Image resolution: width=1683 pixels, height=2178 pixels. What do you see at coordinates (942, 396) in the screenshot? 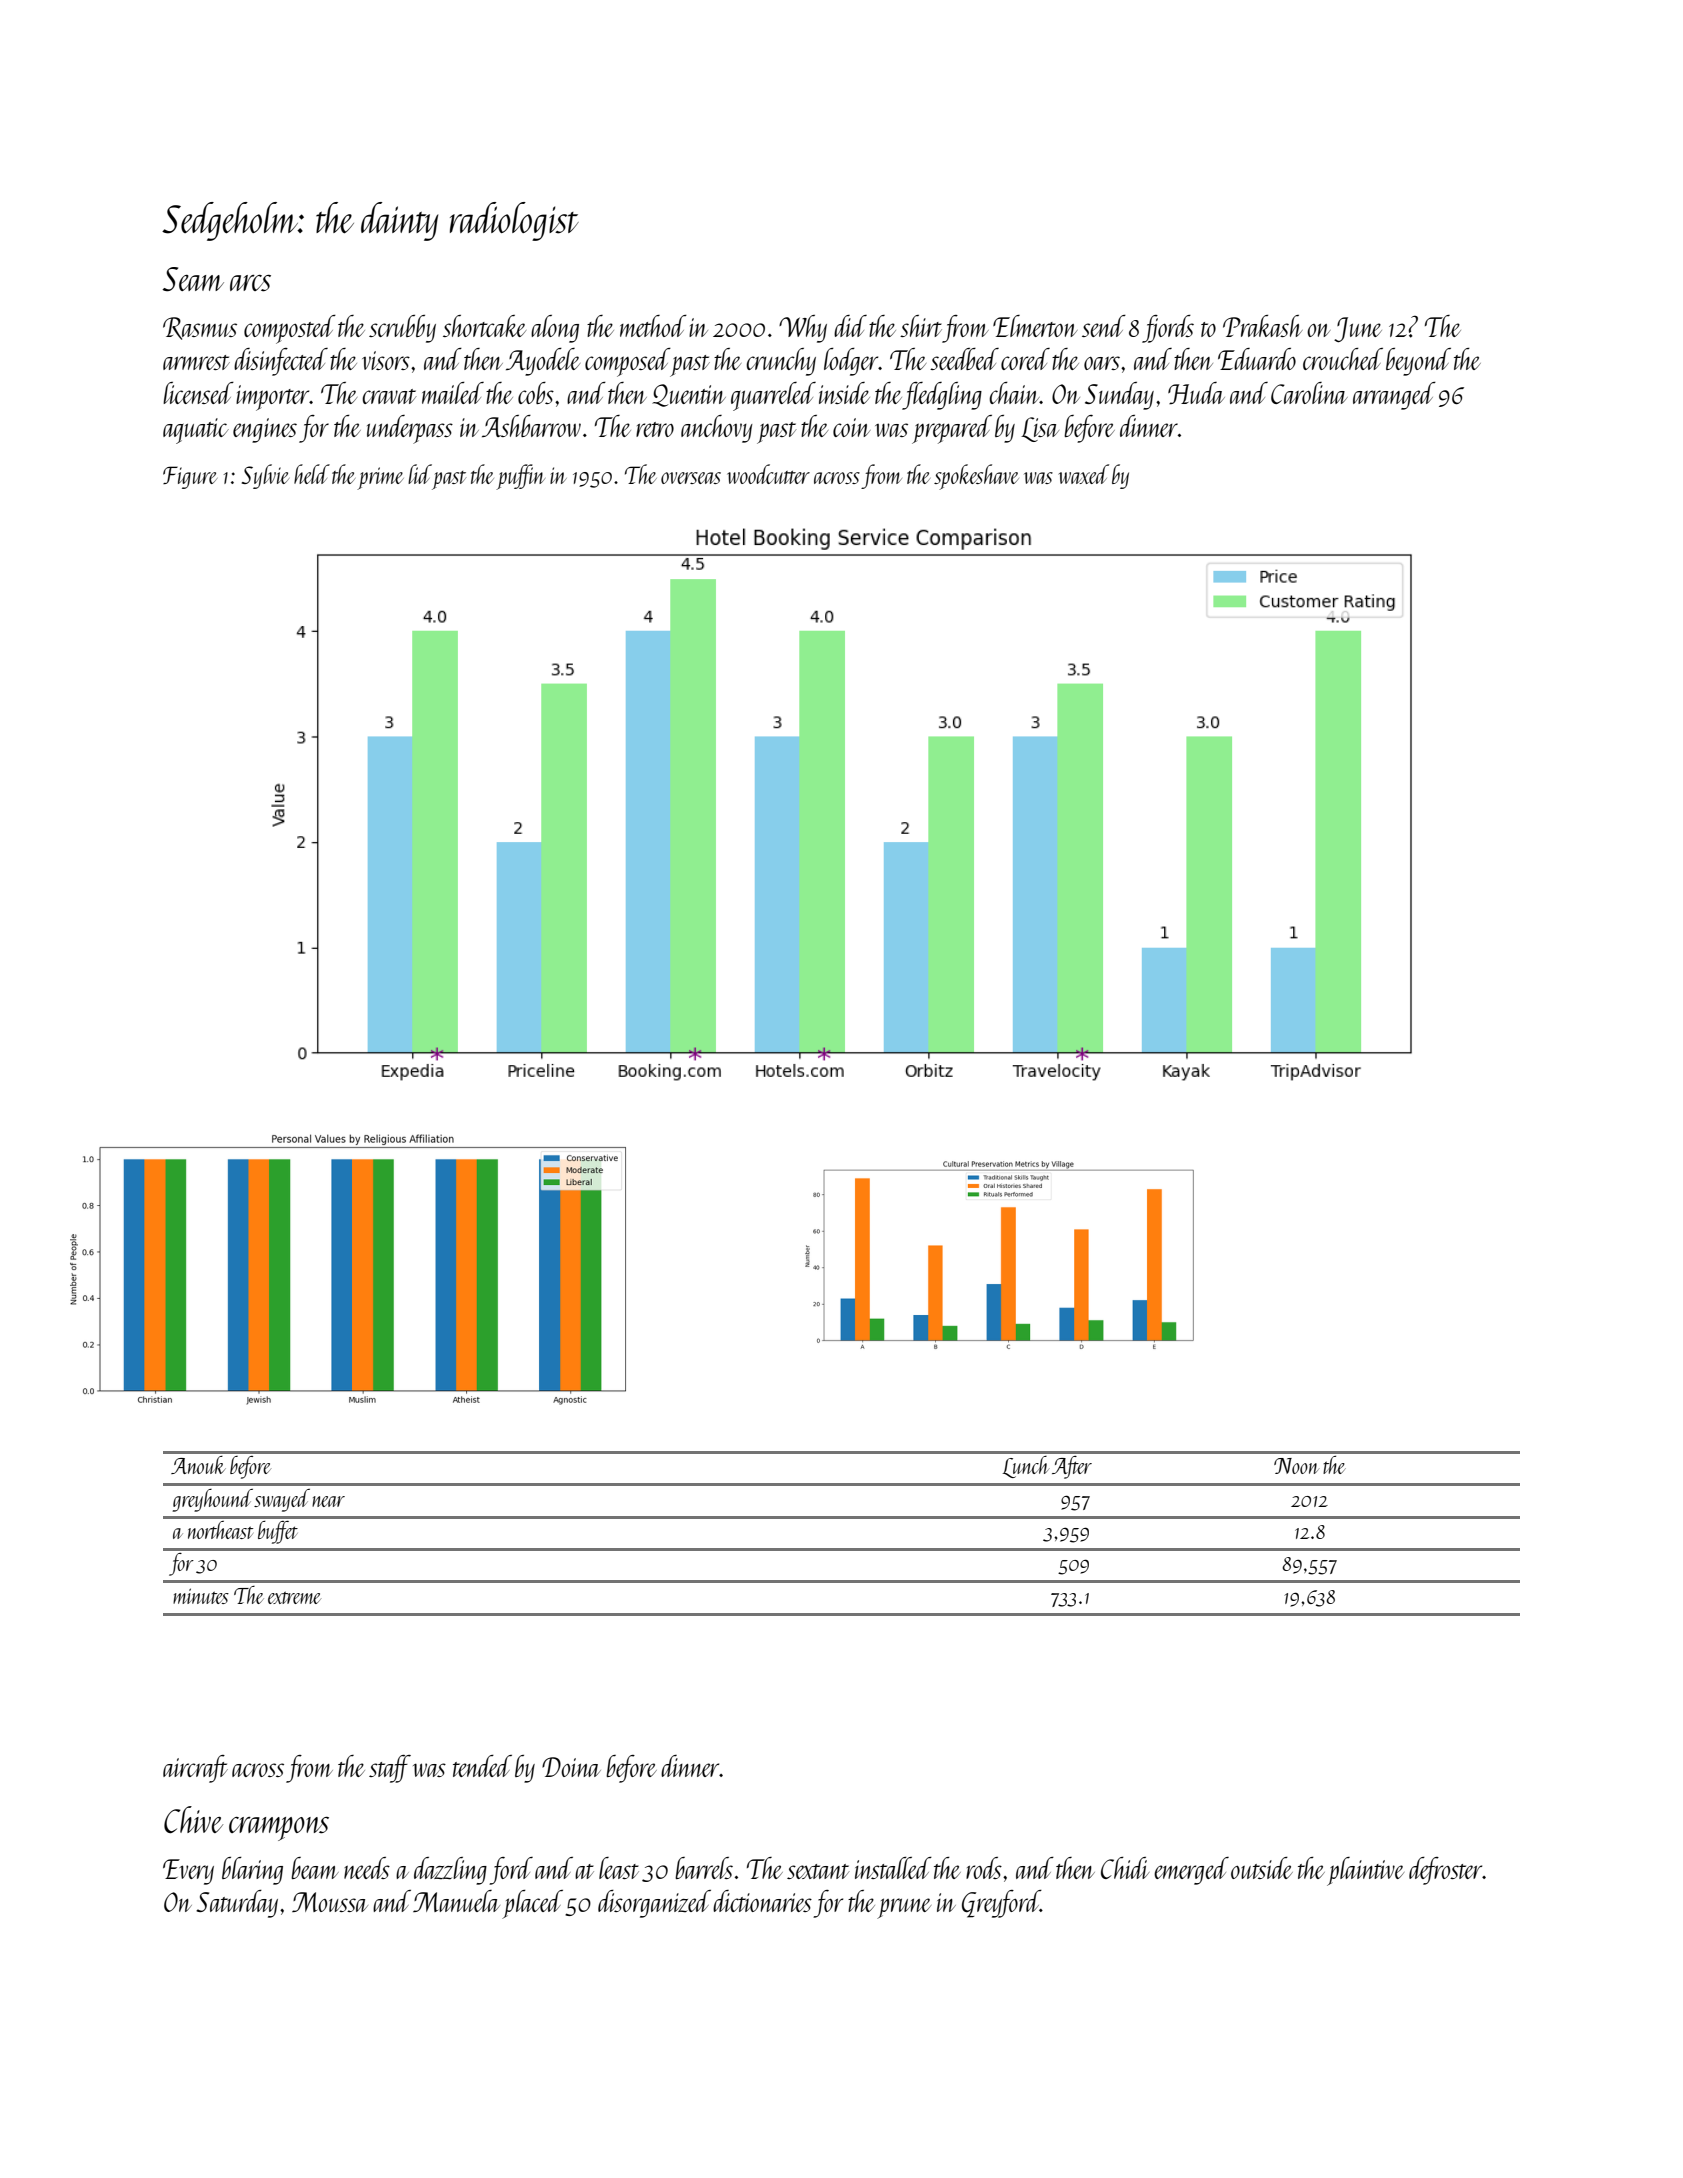
I see `fledgling` at bounding box center [942, 396].
